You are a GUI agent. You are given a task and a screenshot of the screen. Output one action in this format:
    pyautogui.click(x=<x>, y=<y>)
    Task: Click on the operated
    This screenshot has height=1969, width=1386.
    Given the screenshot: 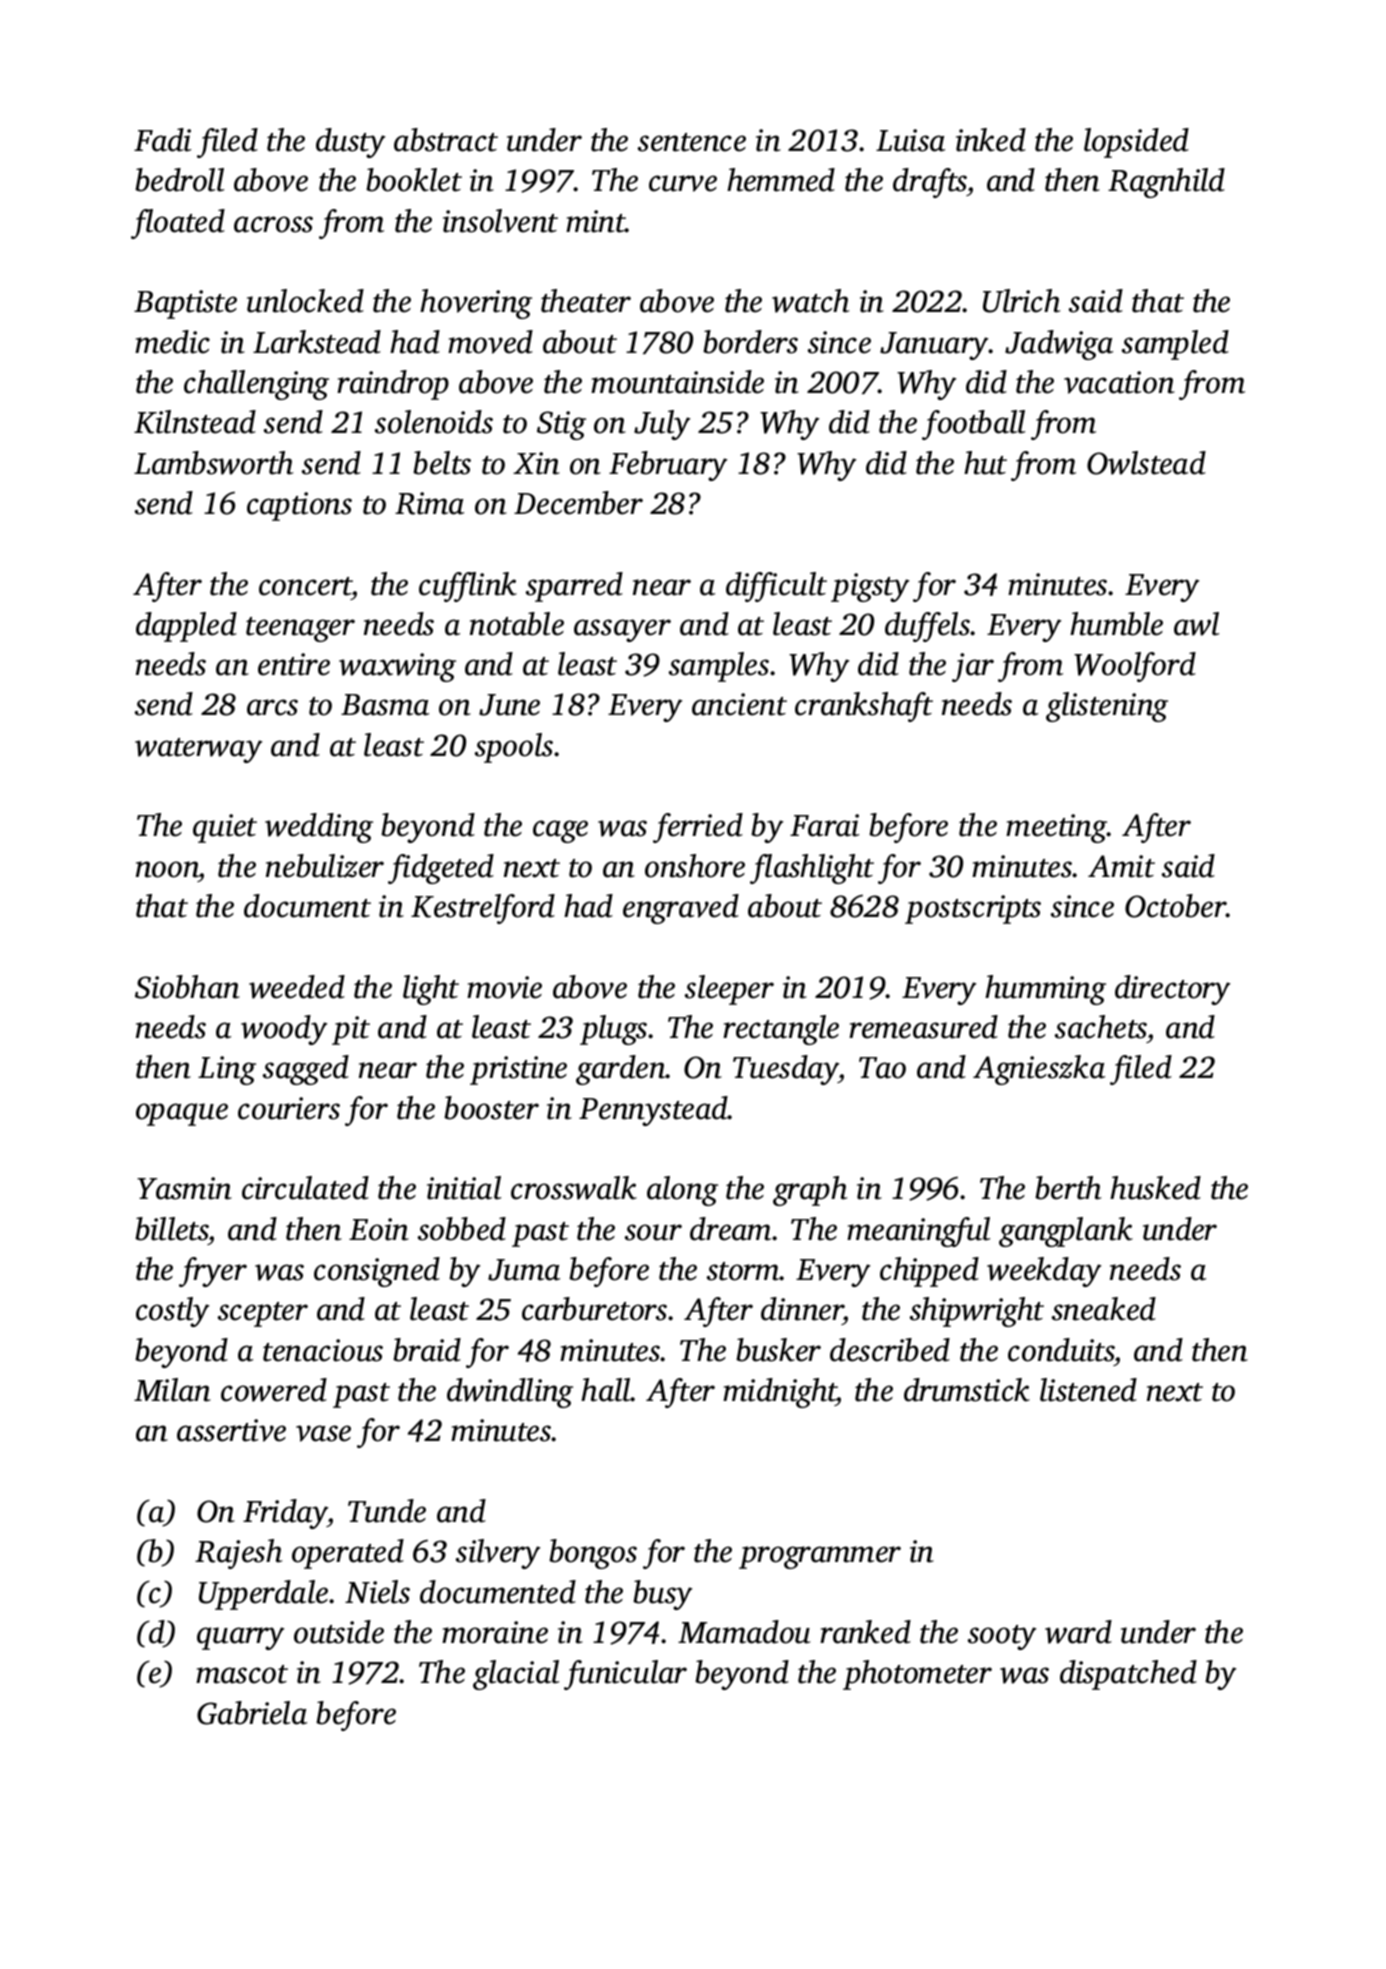 What is the action you would take?
    pyautogui.click(x=348, y=1554)
